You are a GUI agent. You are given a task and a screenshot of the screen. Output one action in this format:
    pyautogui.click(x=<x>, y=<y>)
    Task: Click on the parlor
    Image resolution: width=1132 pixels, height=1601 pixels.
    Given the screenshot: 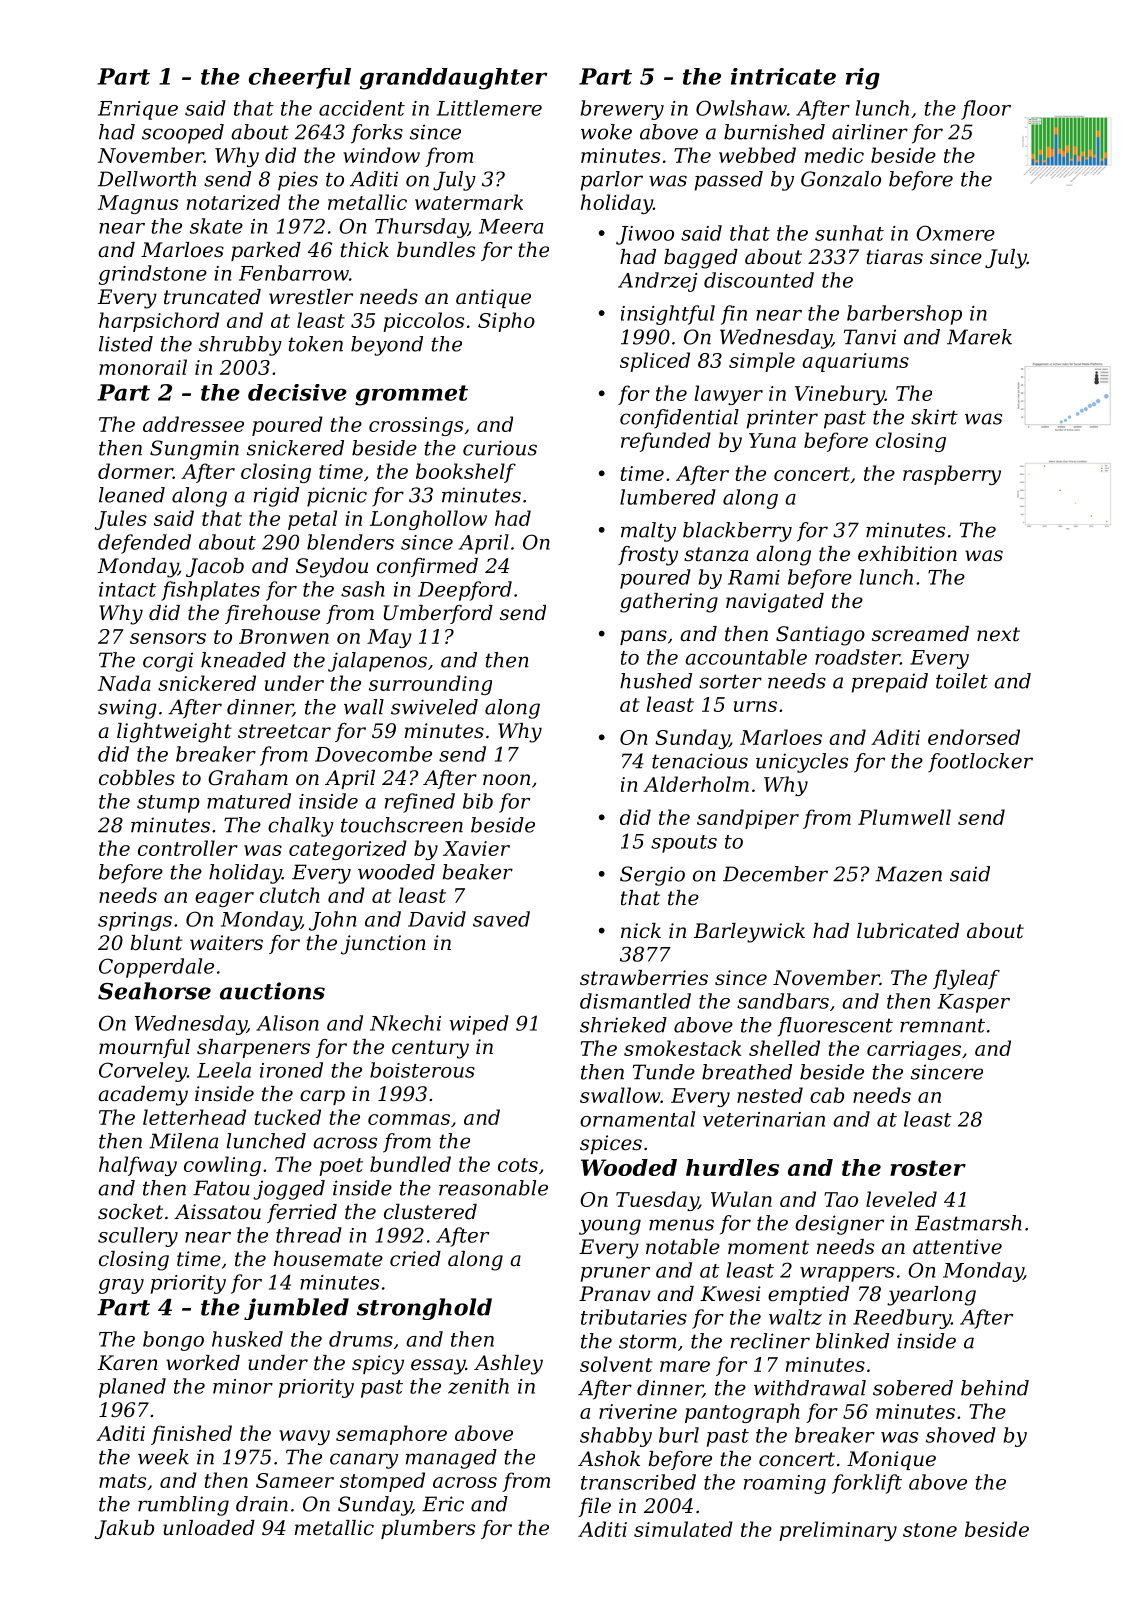 What is the action you would take?
    pyautogui.click(x=612, y=181)
